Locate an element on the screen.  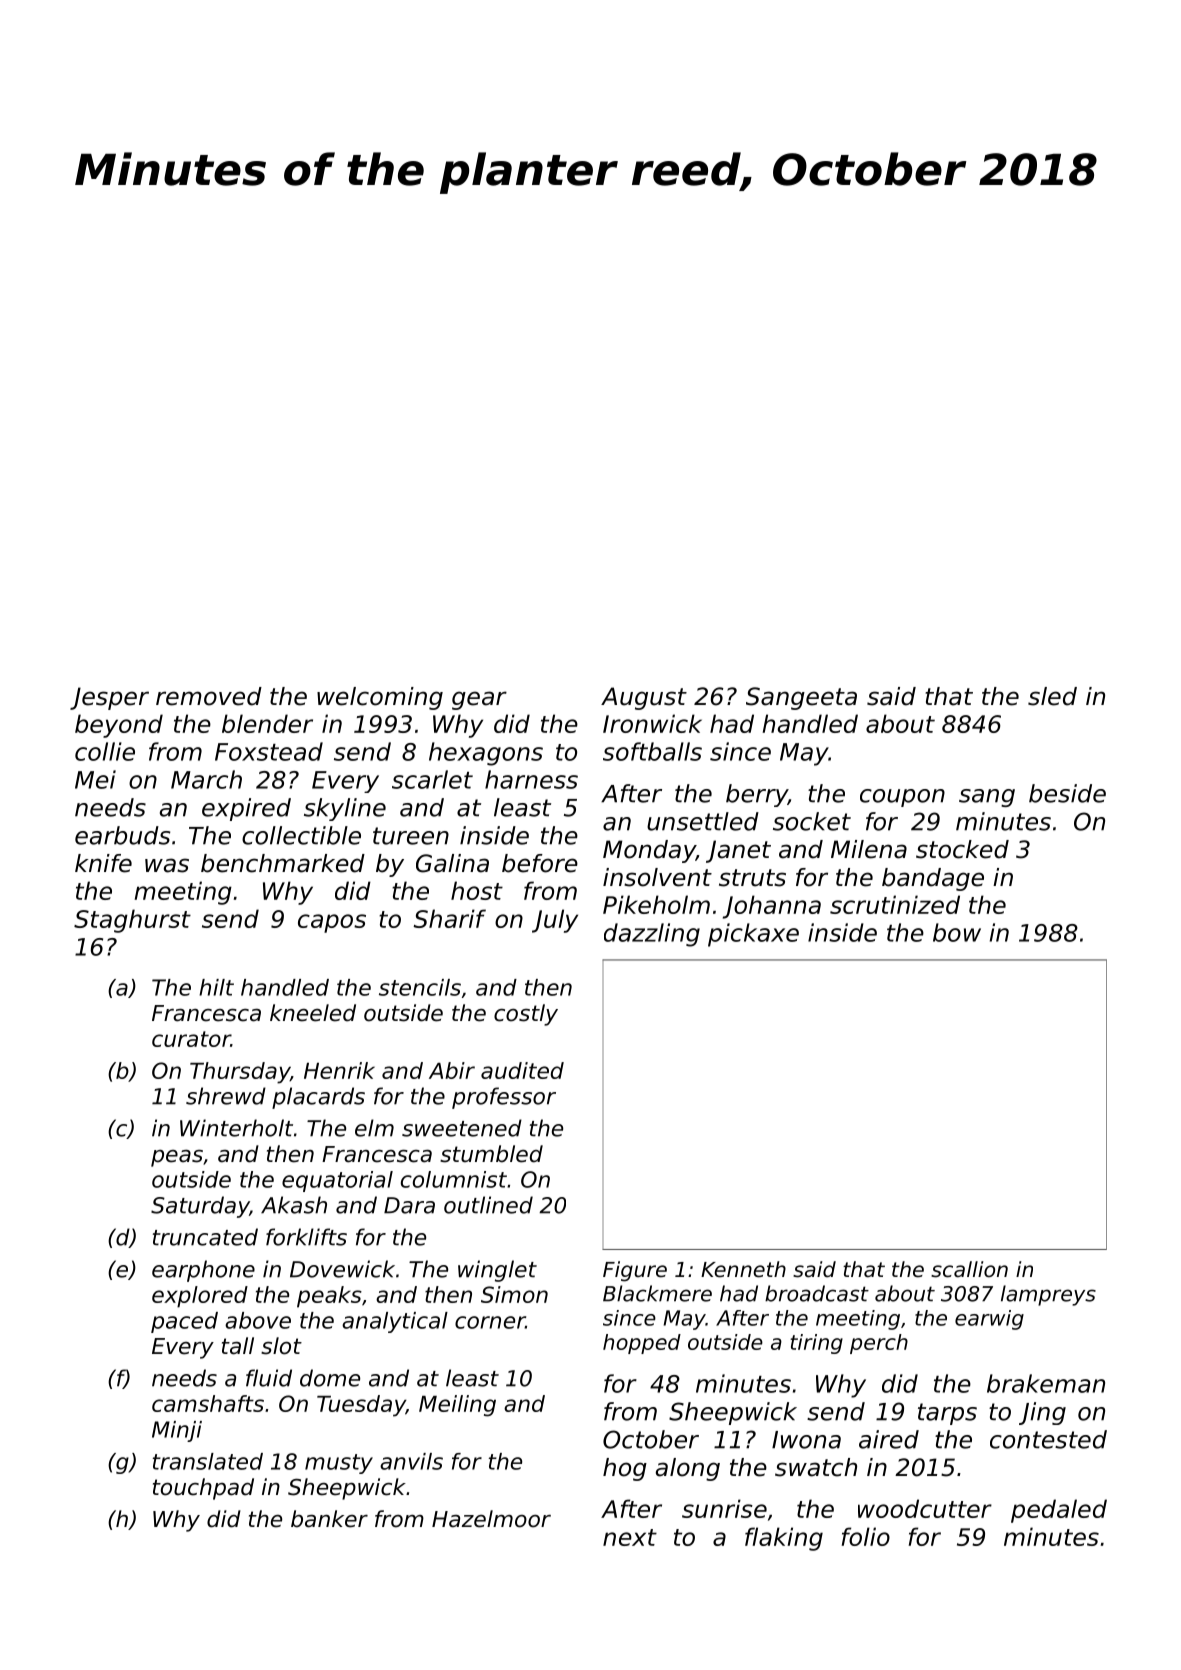
blender is located at coordinates (267, 723).
